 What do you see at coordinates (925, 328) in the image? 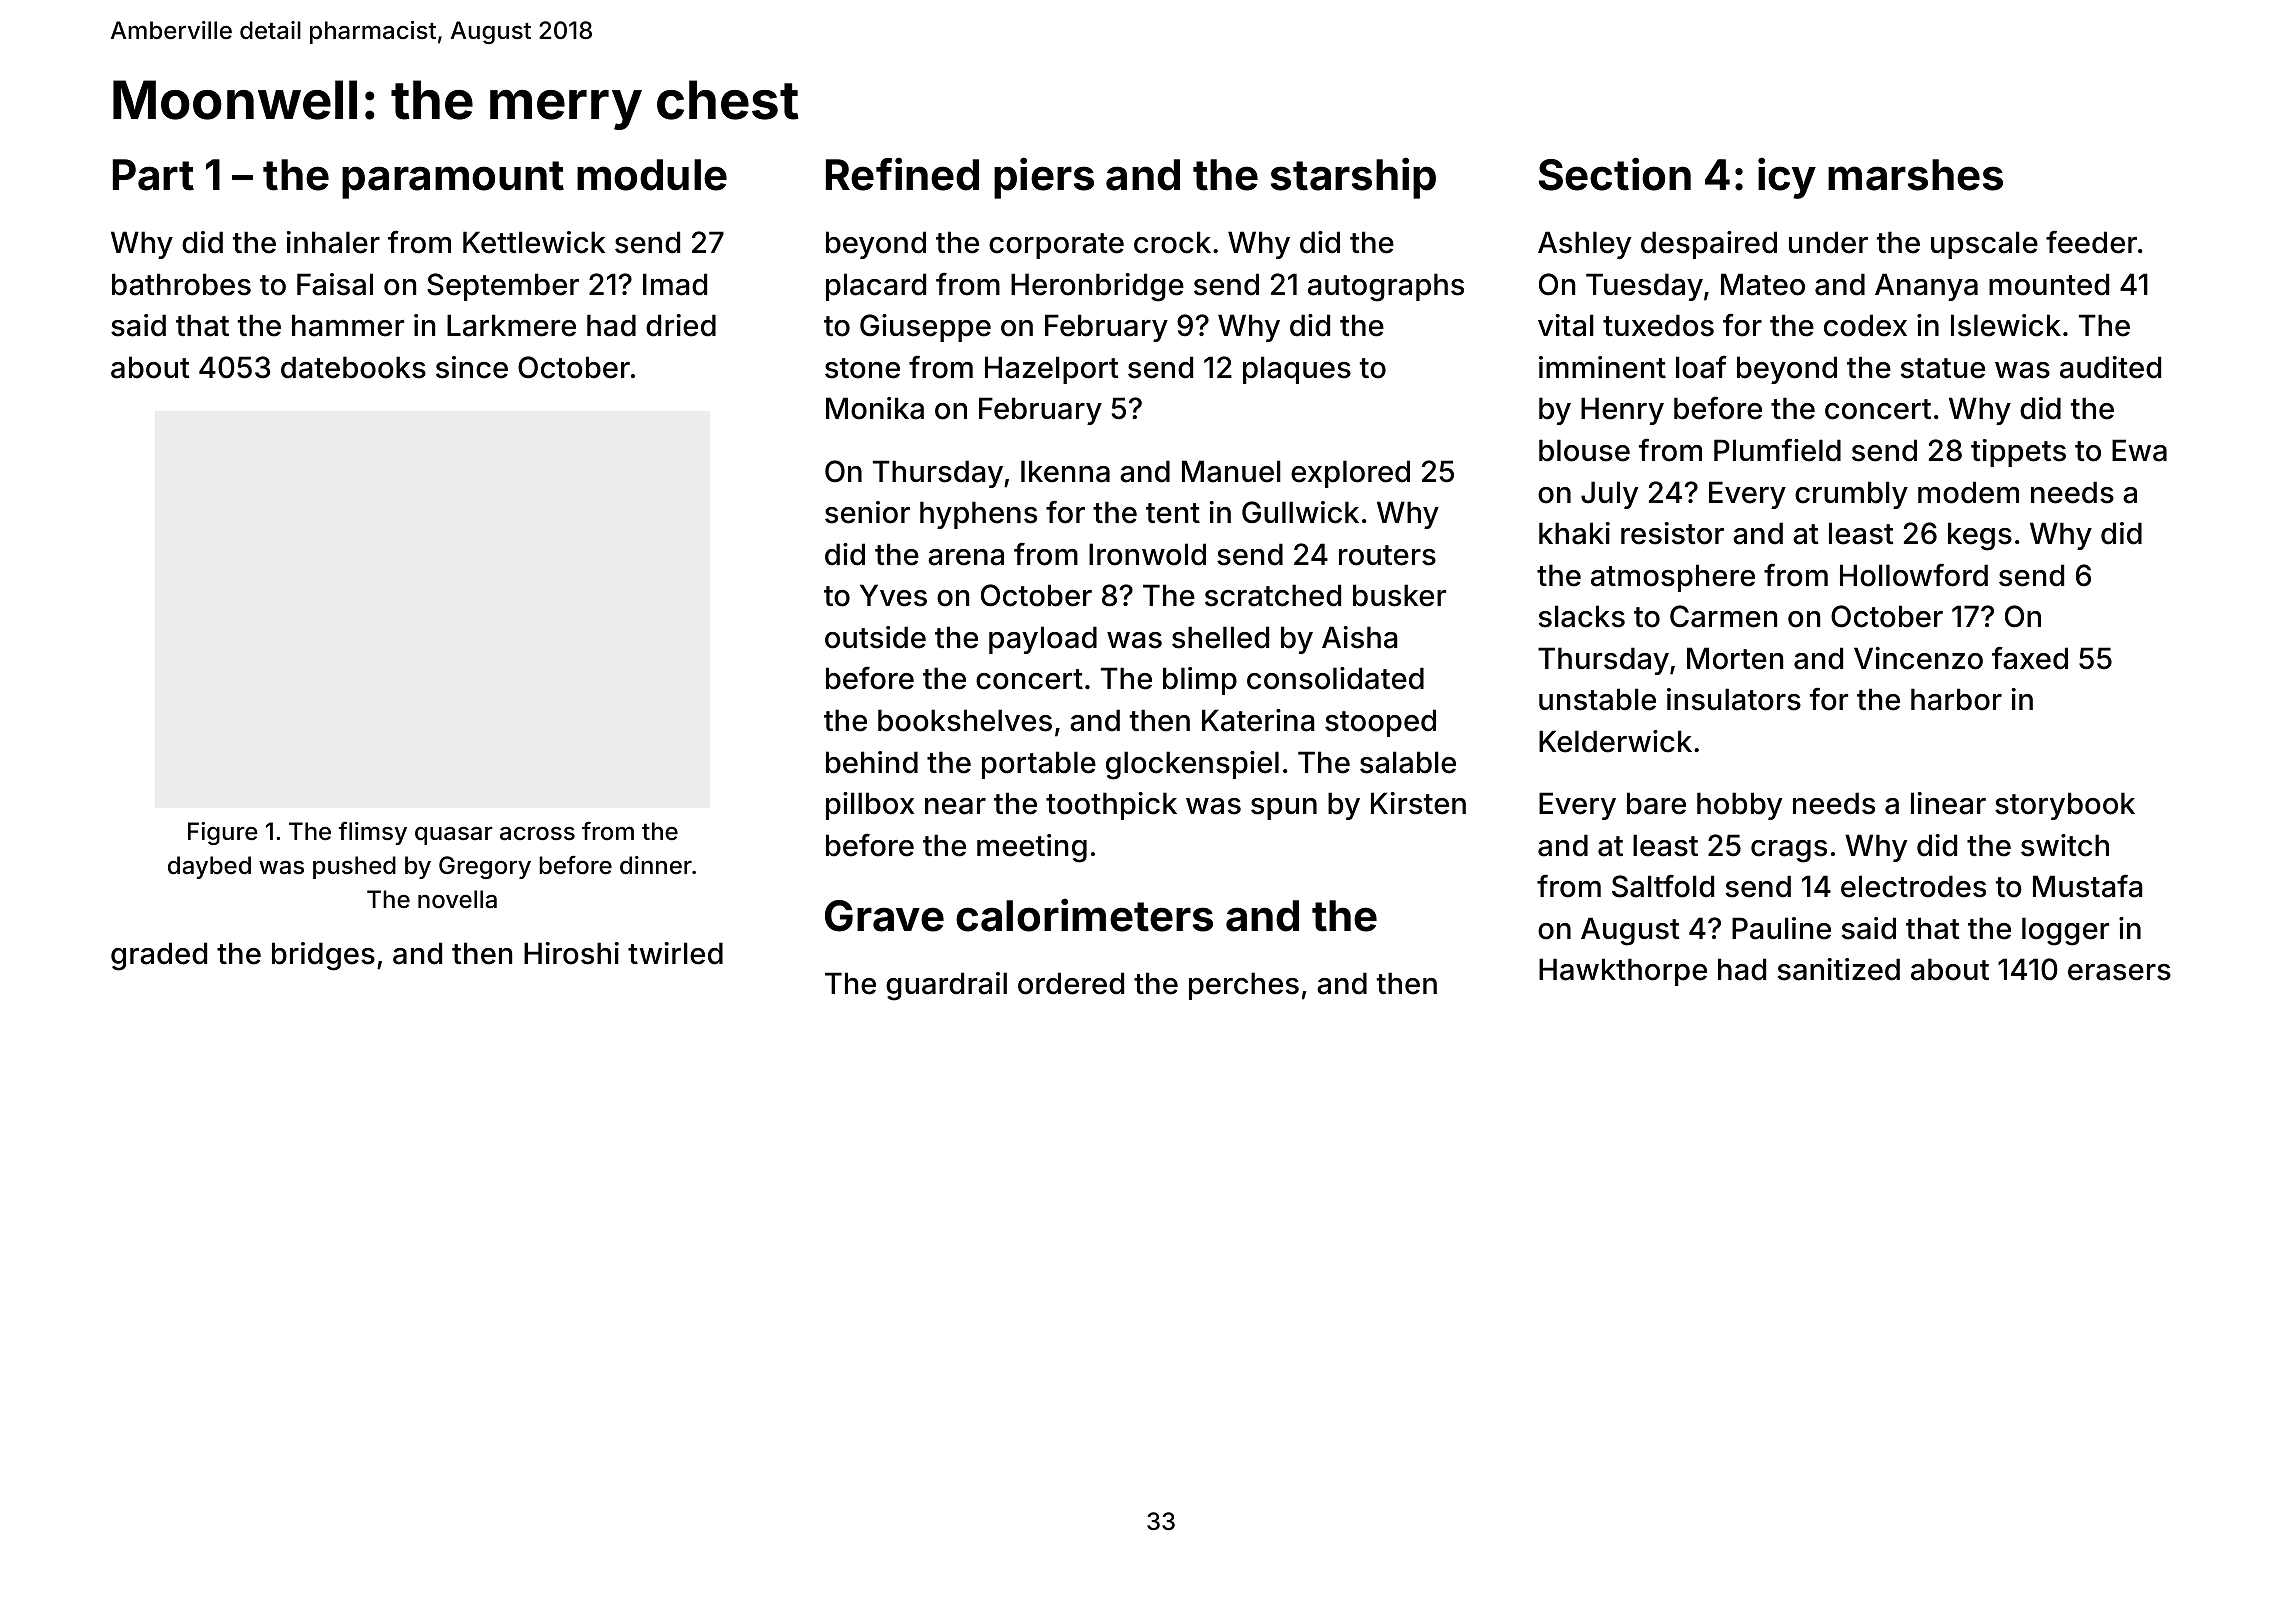
I see `Giuseppe` at bounding box center [925, 328].
